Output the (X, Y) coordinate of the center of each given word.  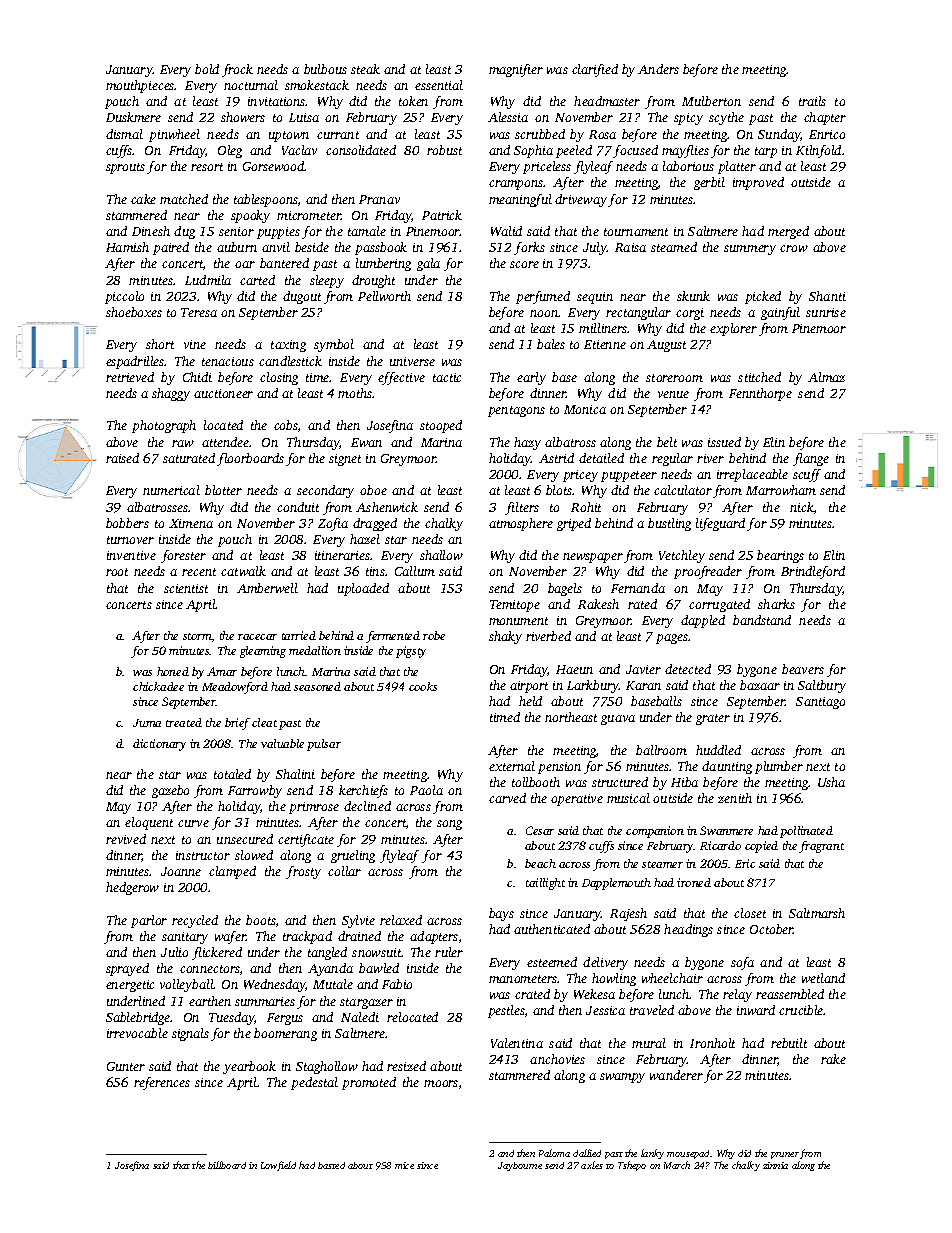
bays (501, 914)
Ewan (366, 442)
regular (672, 459)
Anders (658, 69)
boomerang (285, 1034)
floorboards (250, 459)
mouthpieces (140, 86)
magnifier (516, 70)
